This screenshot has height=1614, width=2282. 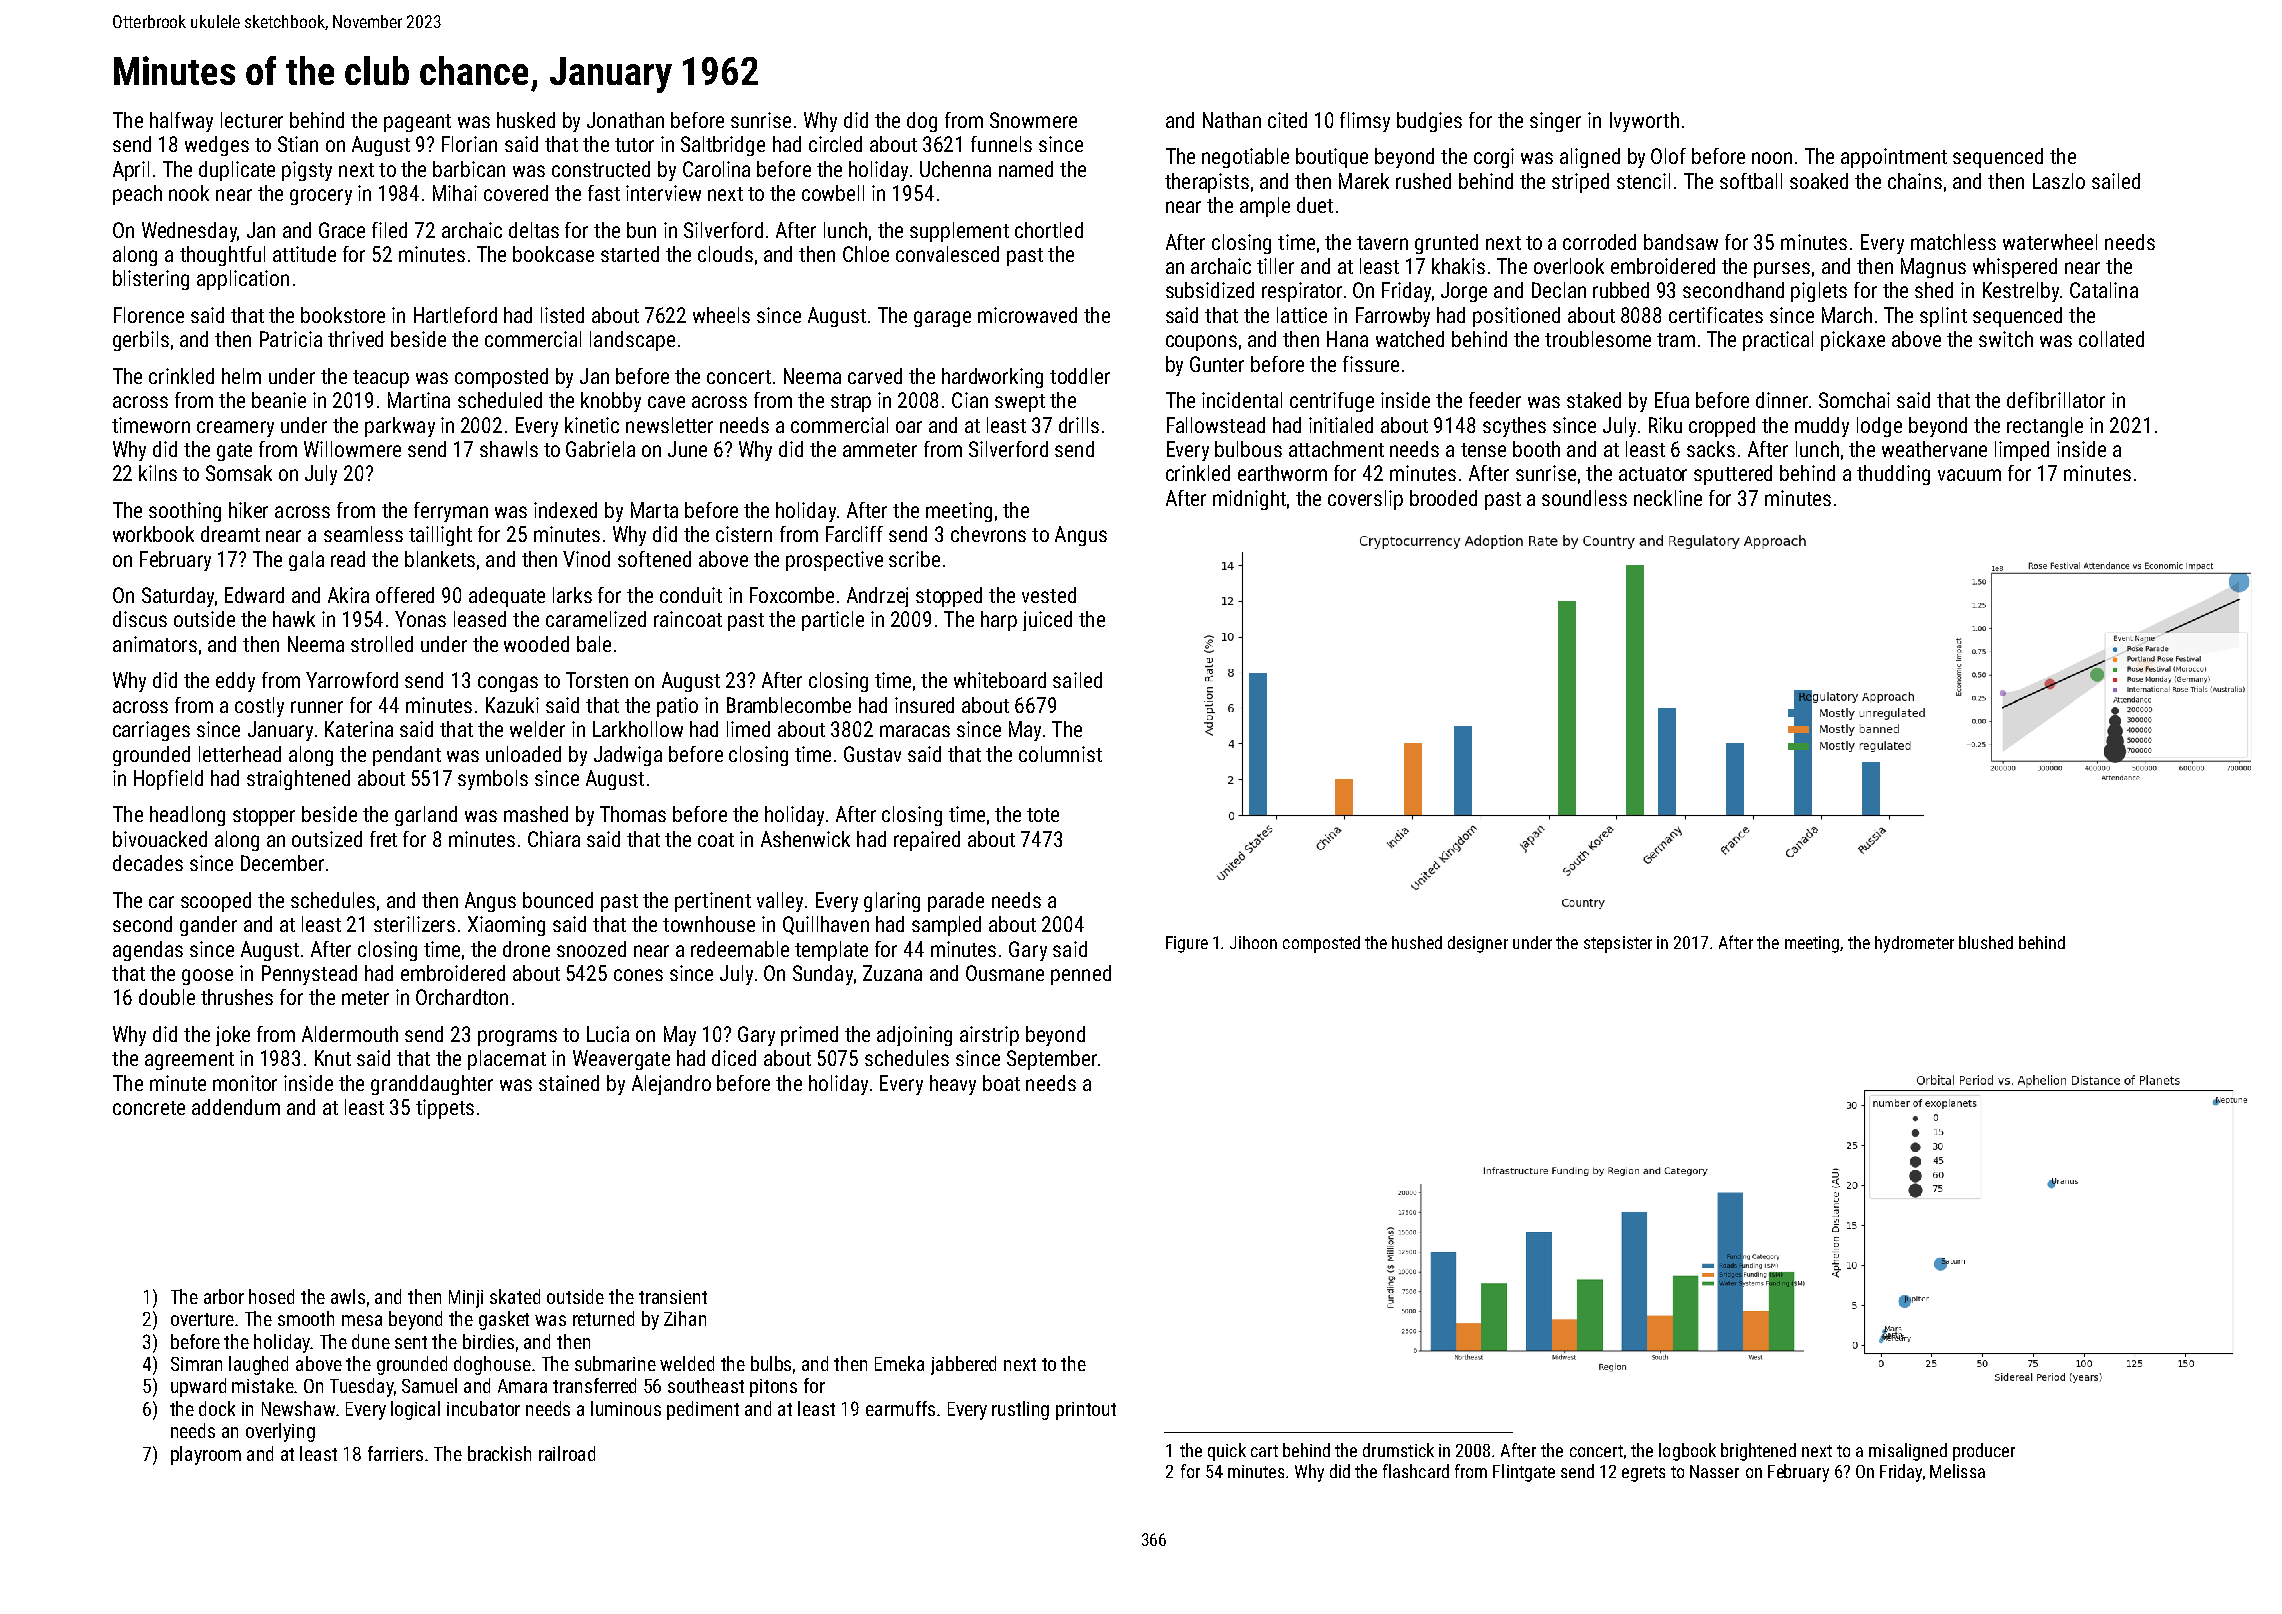 I want to click on whiteboard, so click(x=1000, y=680).
